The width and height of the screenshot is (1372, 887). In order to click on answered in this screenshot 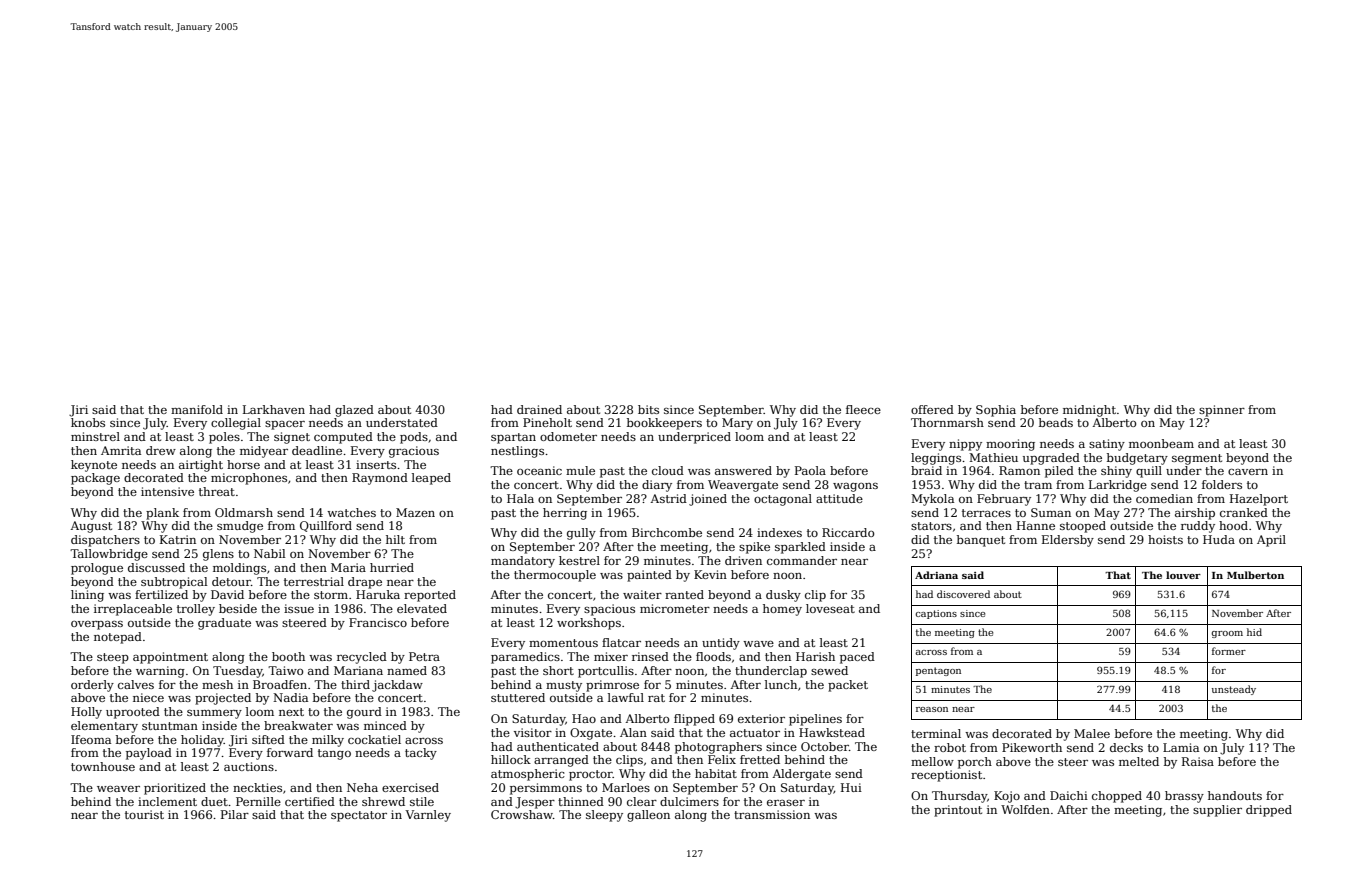, I will do `click(743, 470)`.
